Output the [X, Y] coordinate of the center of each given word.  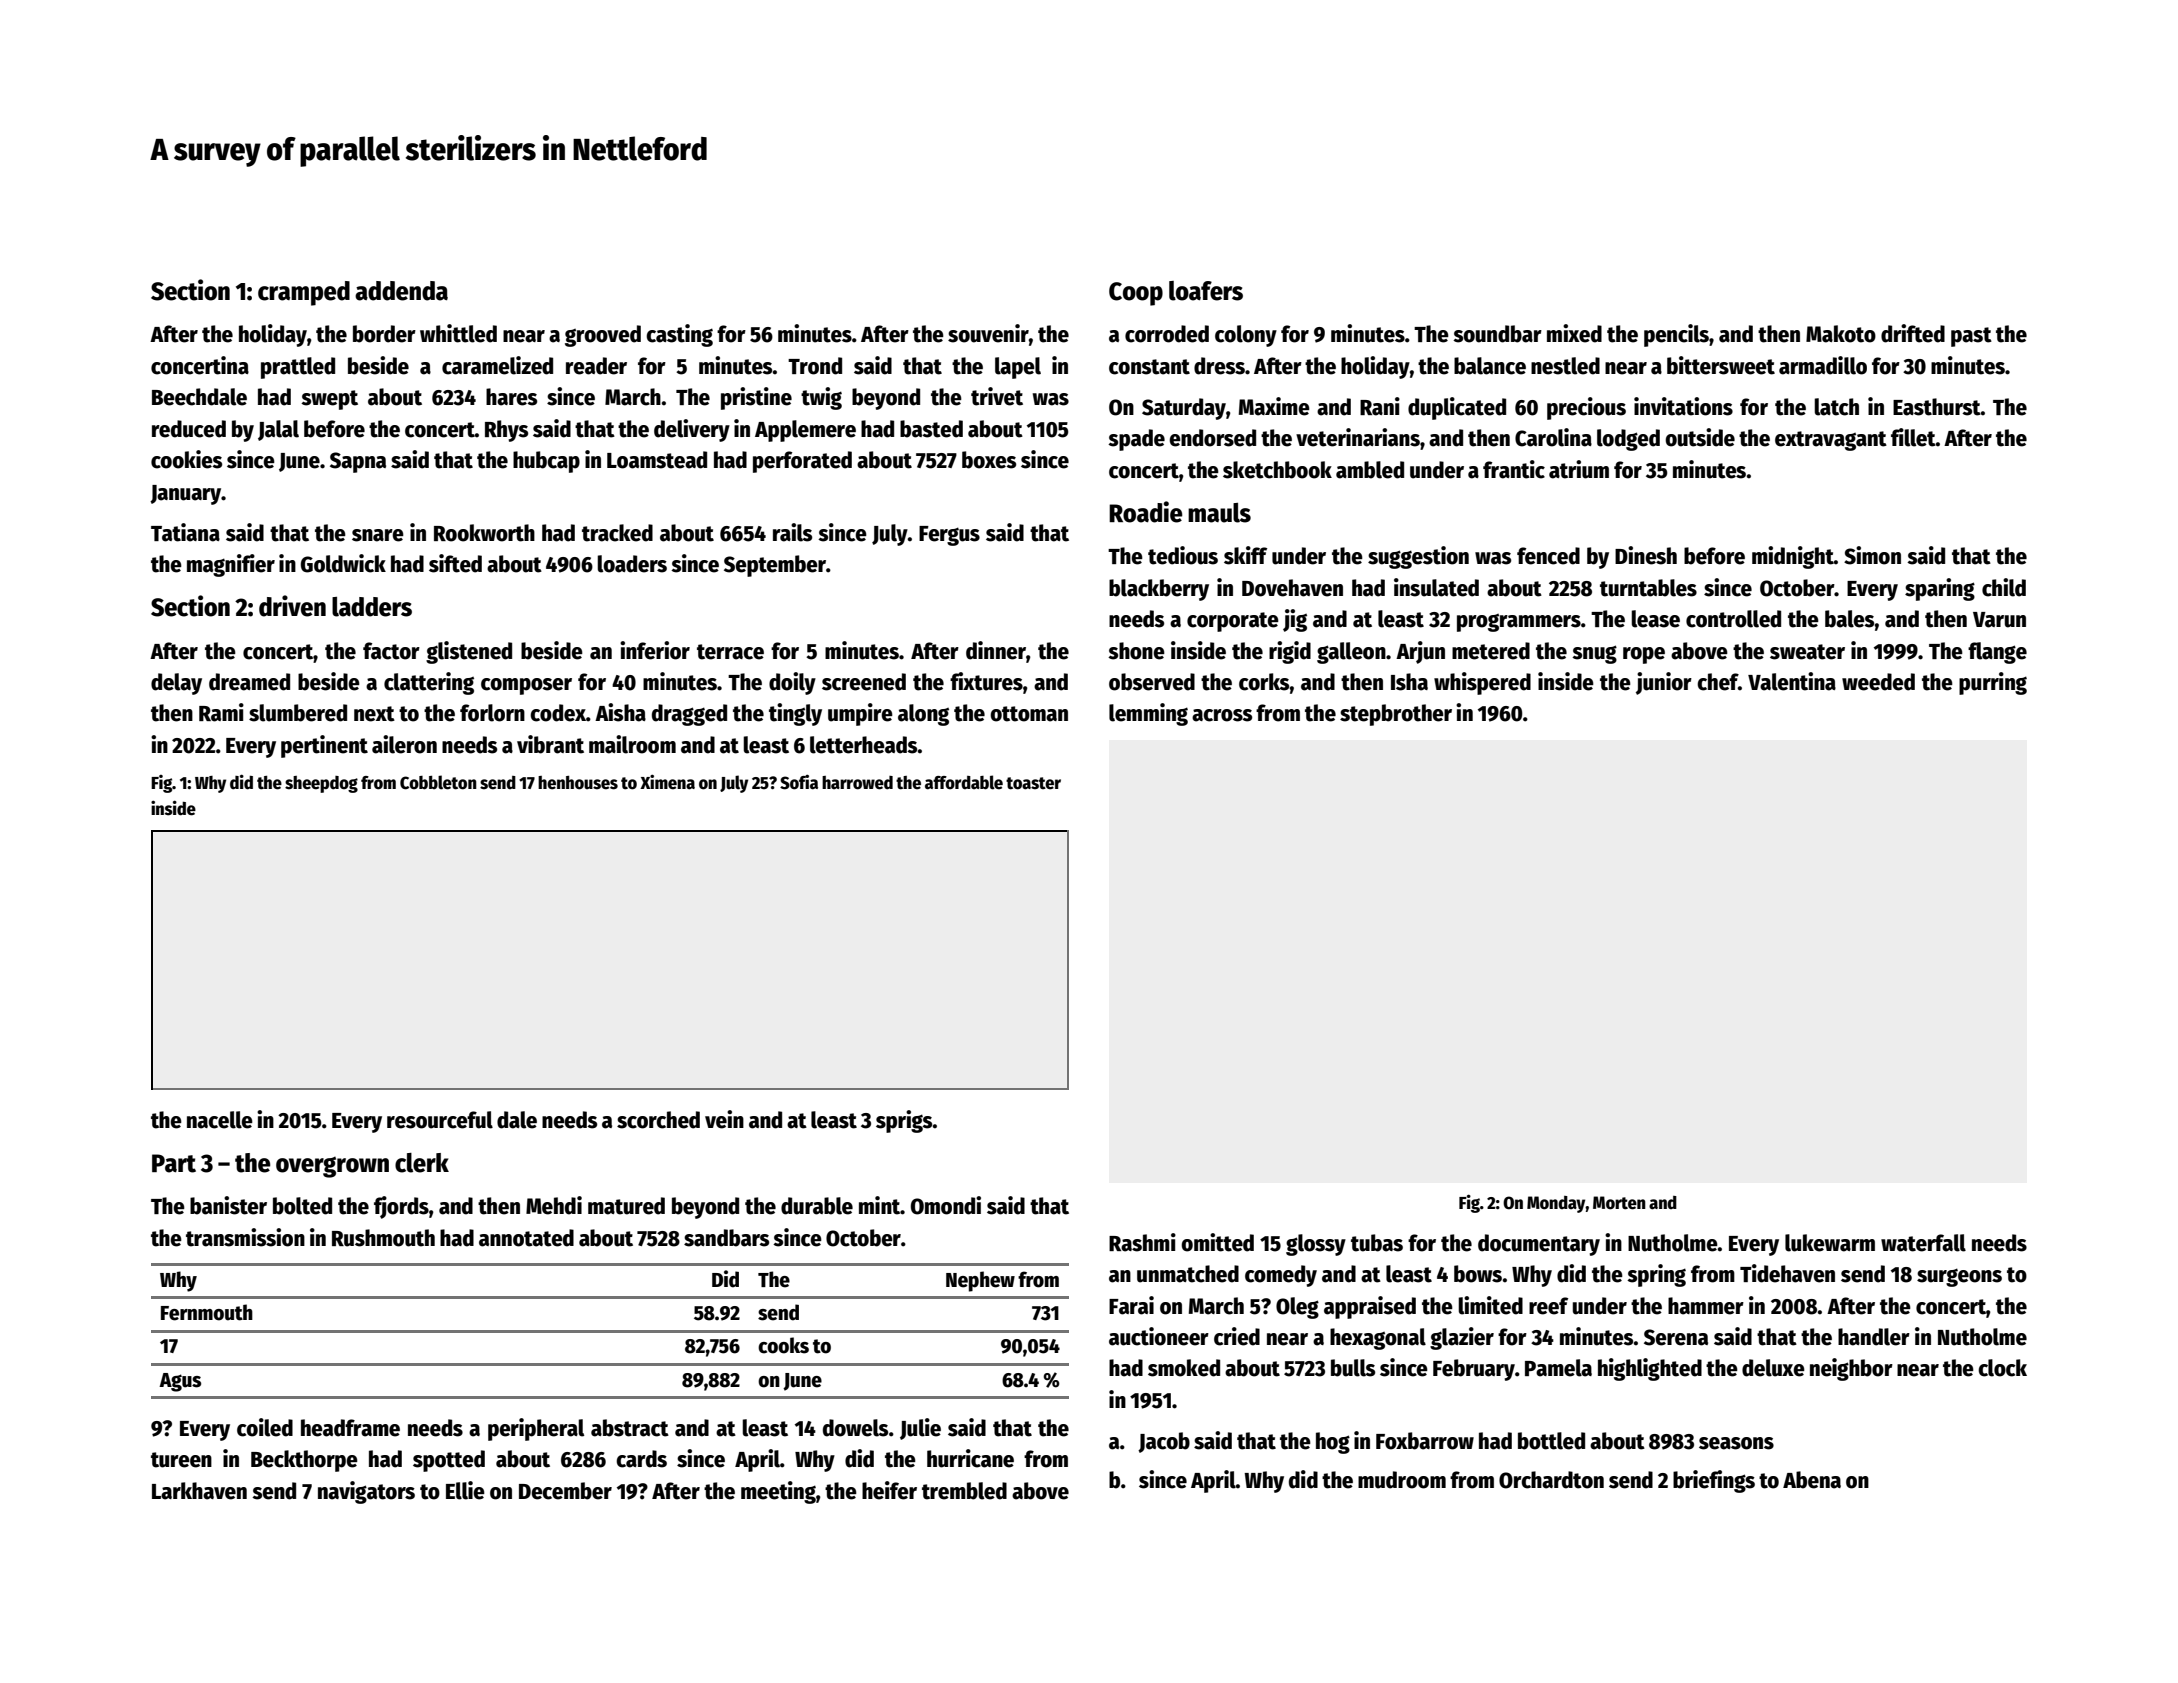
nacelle [220, 1120]
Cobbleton [438, 782]
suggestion [1418, 557]
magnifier [231, 565]
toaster [1033, 783]
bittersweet [1721, 365]
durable [817, 1206]
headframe [350, 1428]
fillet [1913, 437]
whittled [458, 333]
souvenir [988, 333]
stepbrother [1396, 715]
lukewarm [1830, 1243]
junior [1664, 683]
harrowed [857, 783]
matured [626, 1206]
